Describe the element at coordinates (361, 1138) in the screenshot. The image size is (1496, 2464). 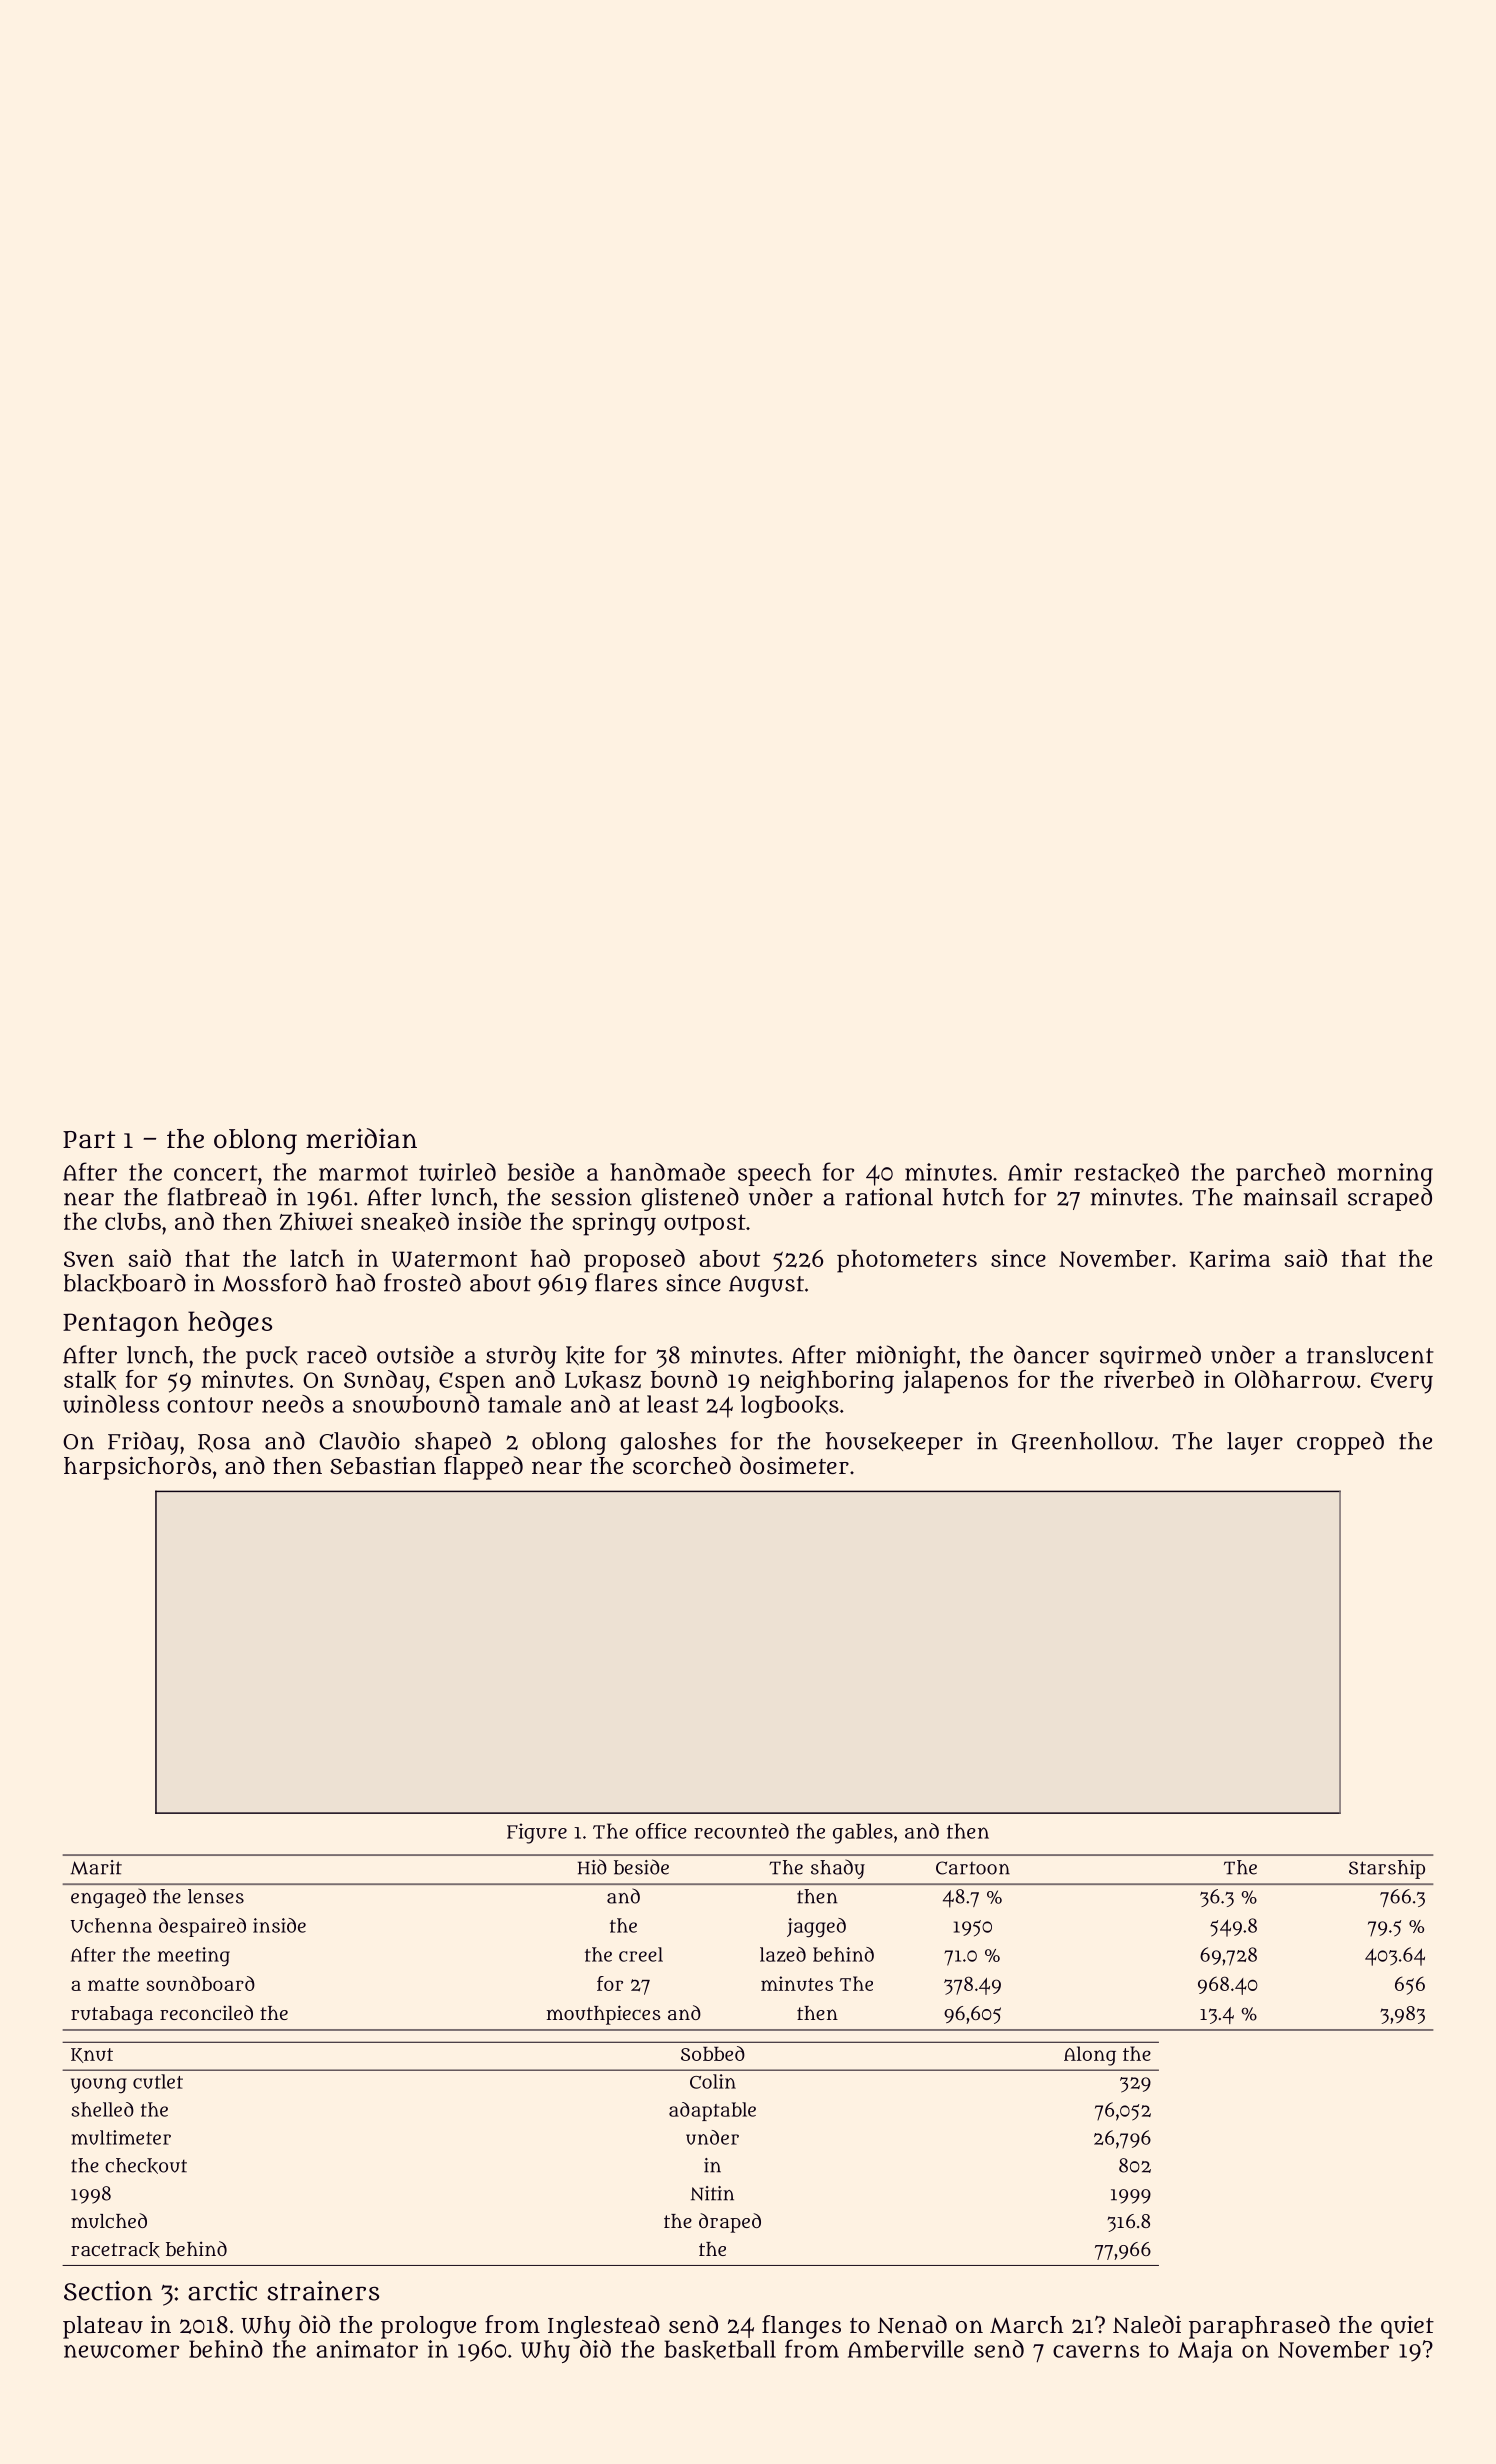
I see `meridian` at that location.
